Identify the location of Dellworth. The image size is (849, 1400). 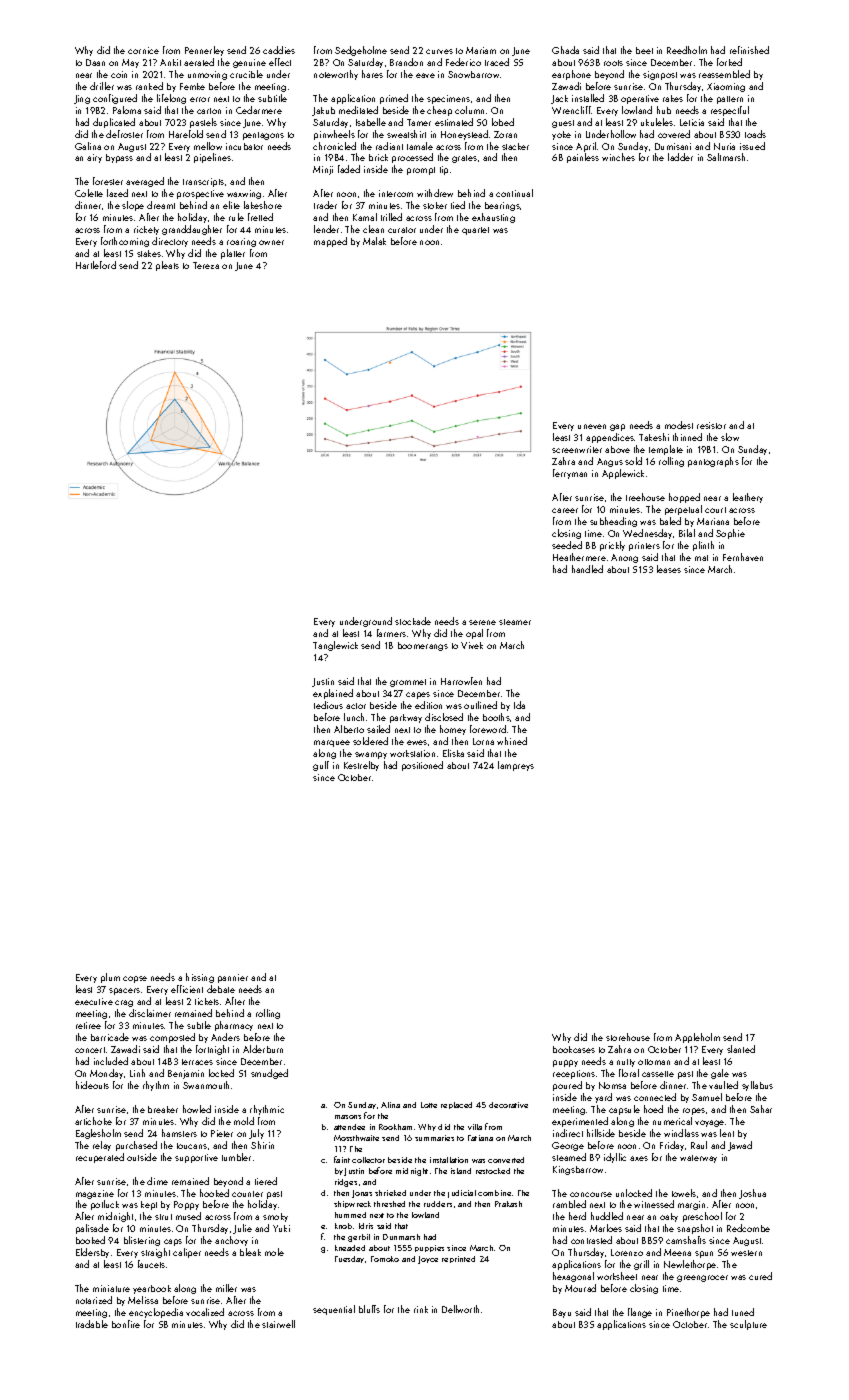
(460, 1309).
